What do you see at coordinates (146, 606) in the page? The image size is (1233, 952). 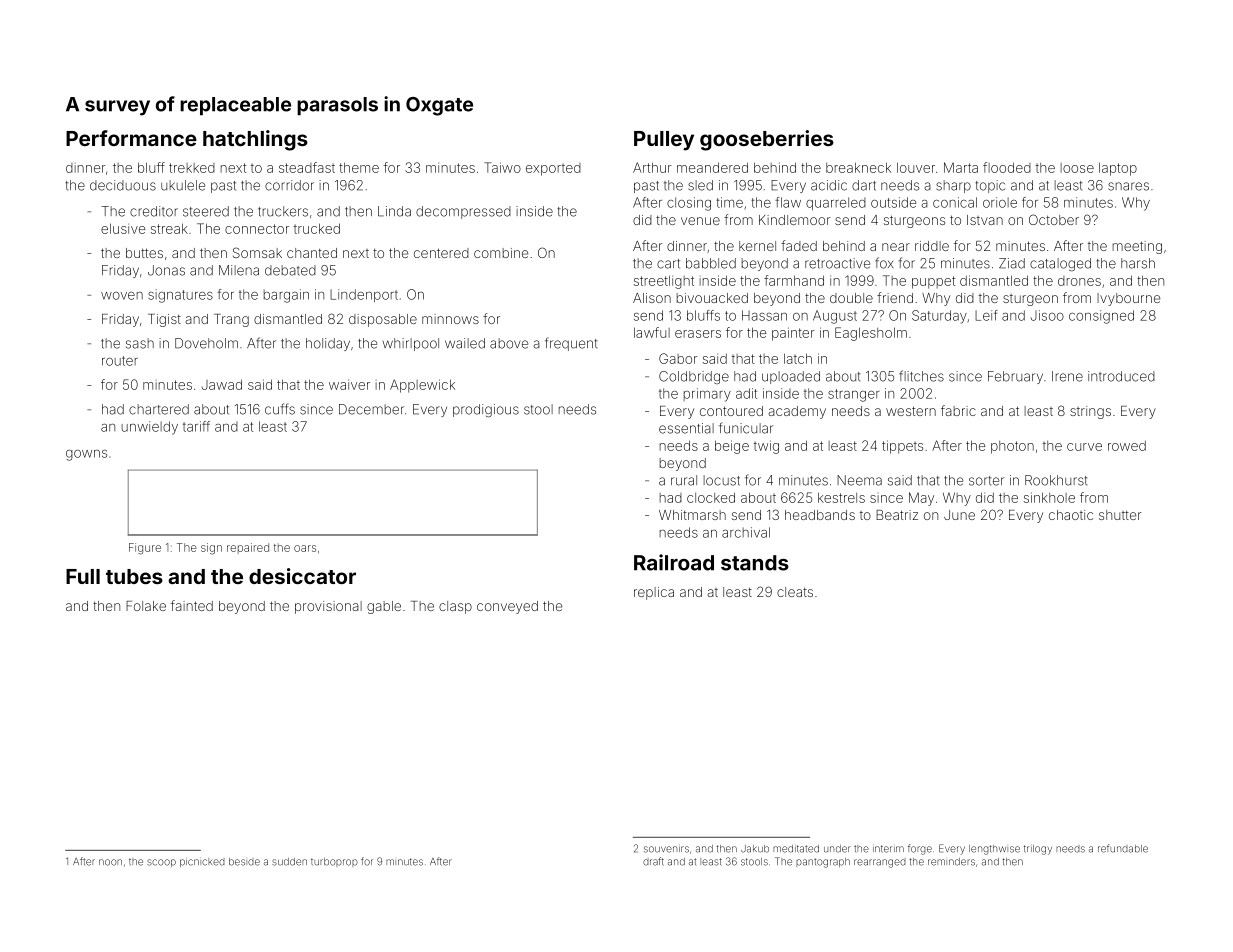 I see `Folake` at bounding box center [146, 606].
